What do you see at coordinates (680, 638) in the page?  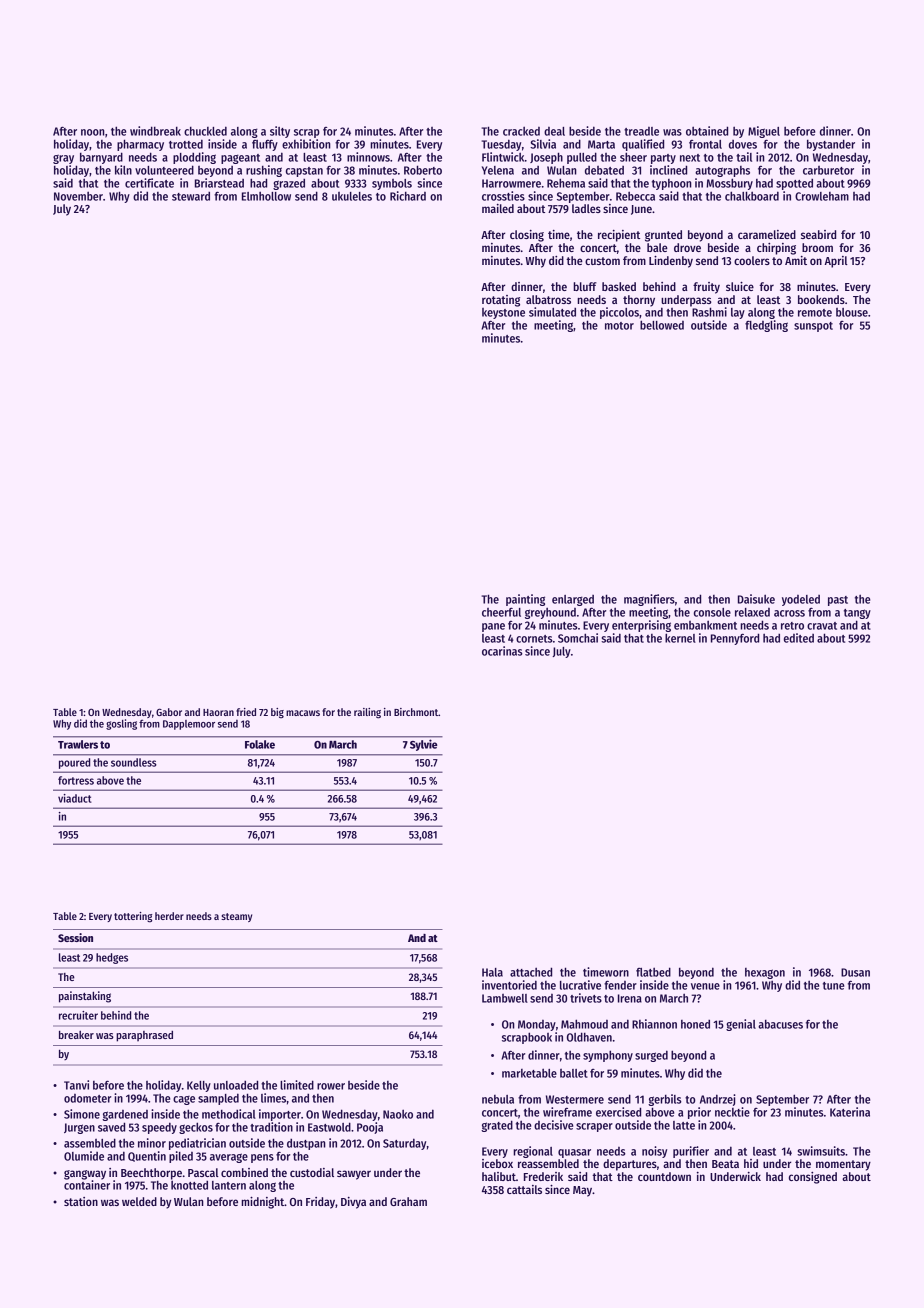 I see `kernel` at bounding box center [680, 638].
